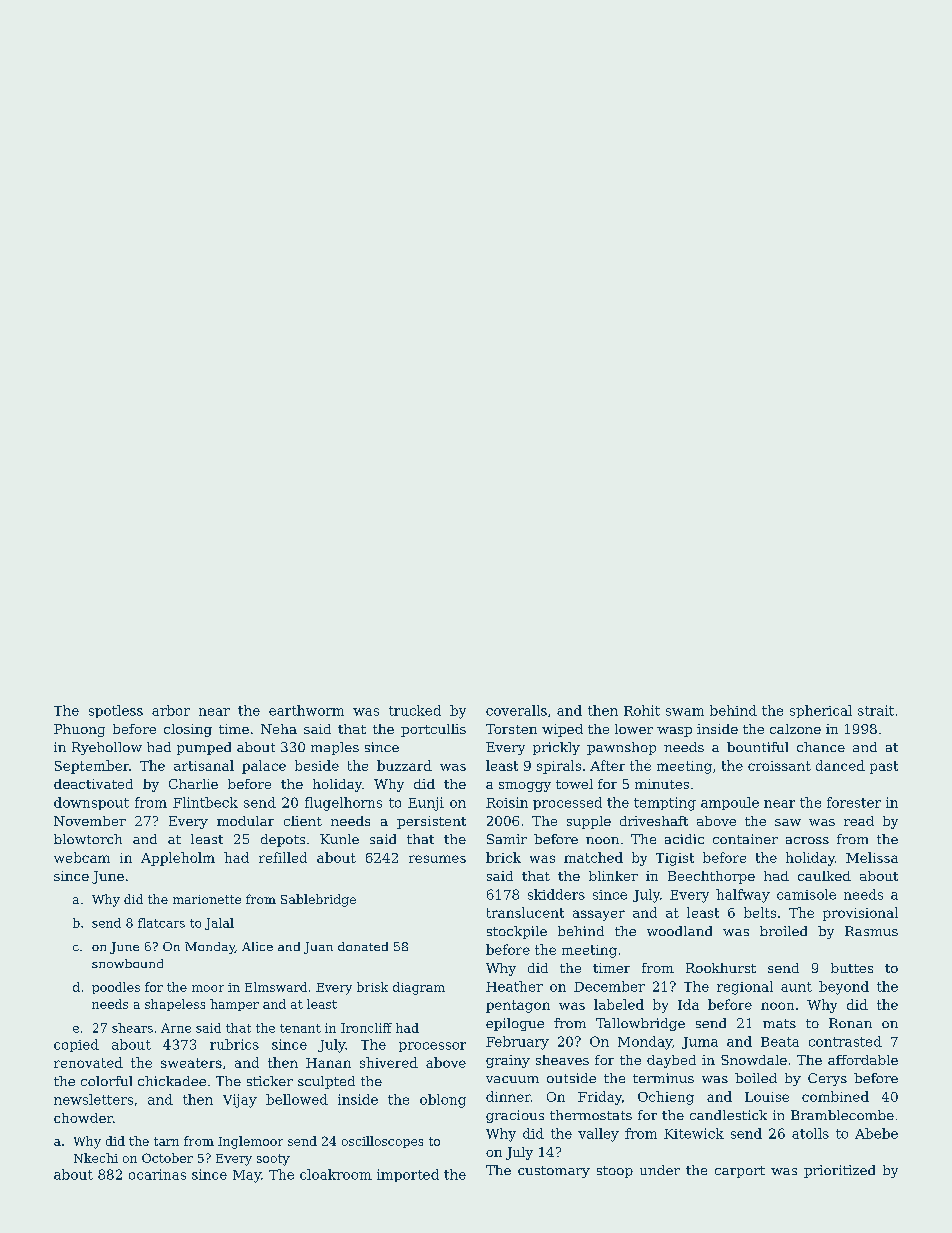  What do you see at coordinates (844, 988) in the page?
I see `beyond` at bounding box center [844, 988].
